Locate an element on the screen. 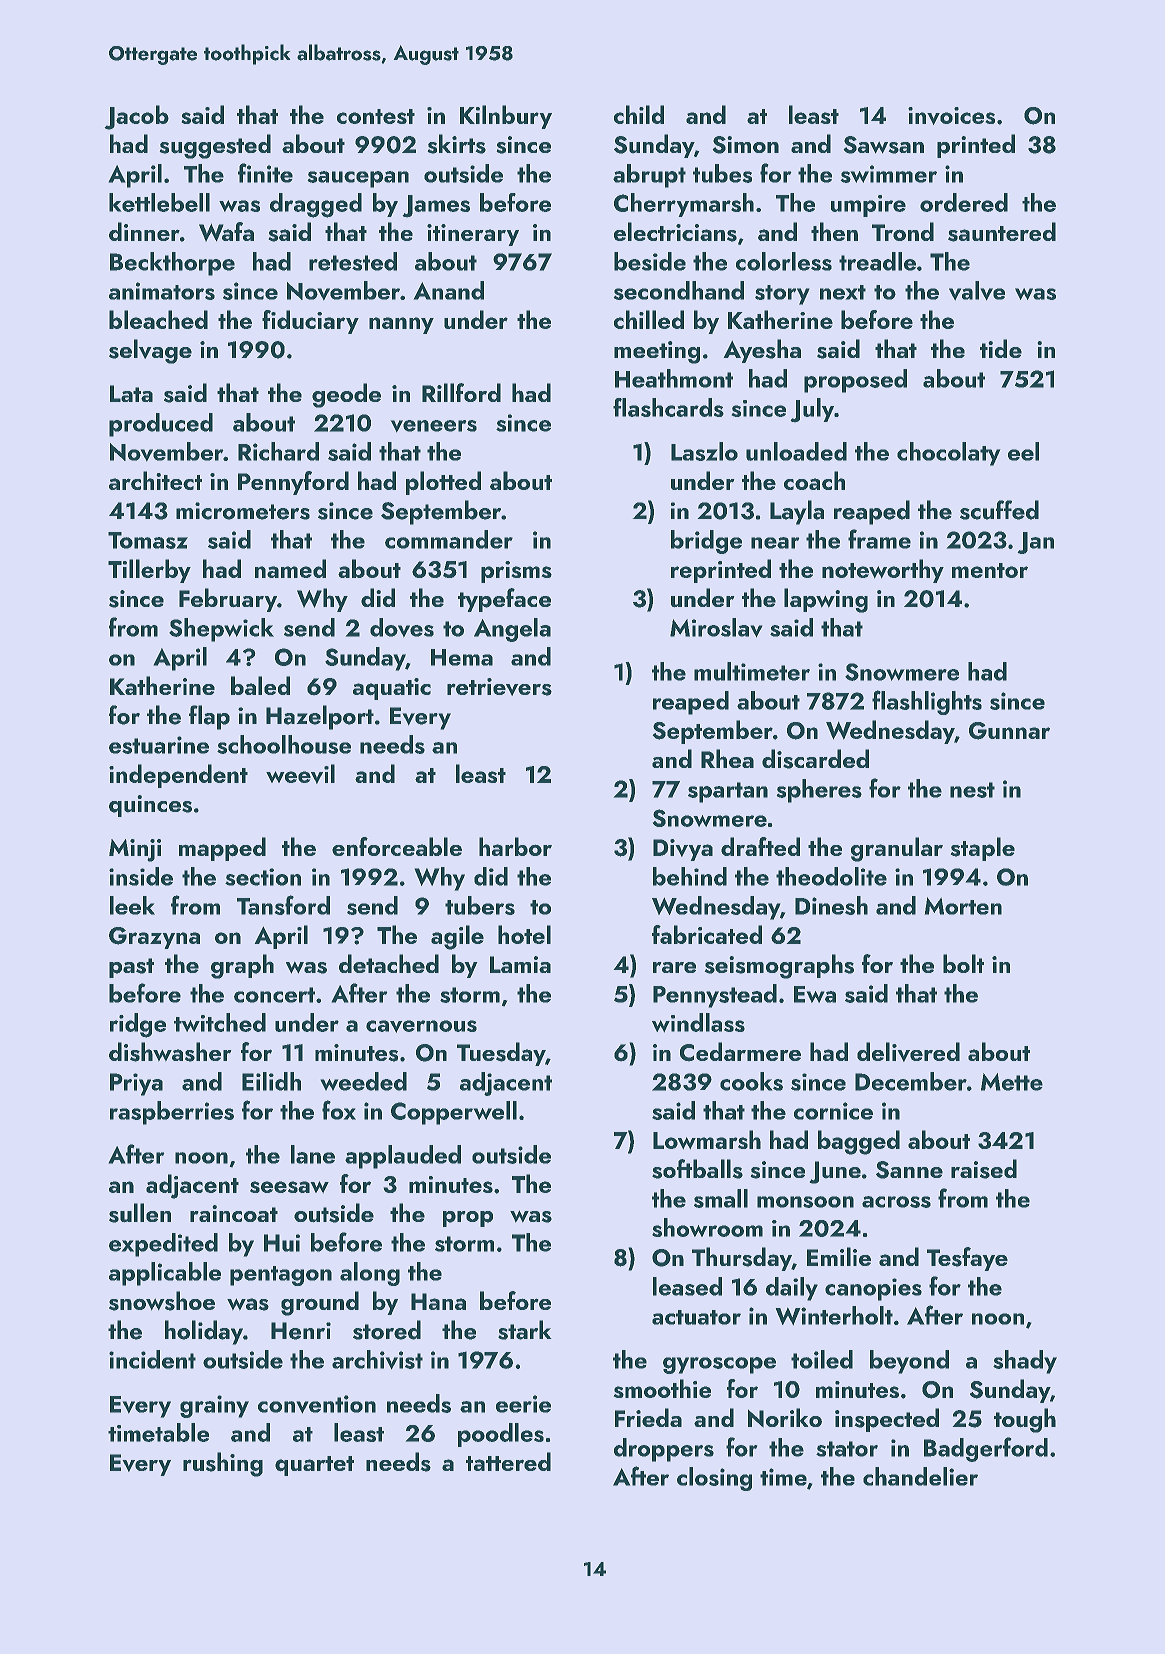 The height and width of the screenshot is (1654, 1165). Ewa is located at coordinates (815, 994).
